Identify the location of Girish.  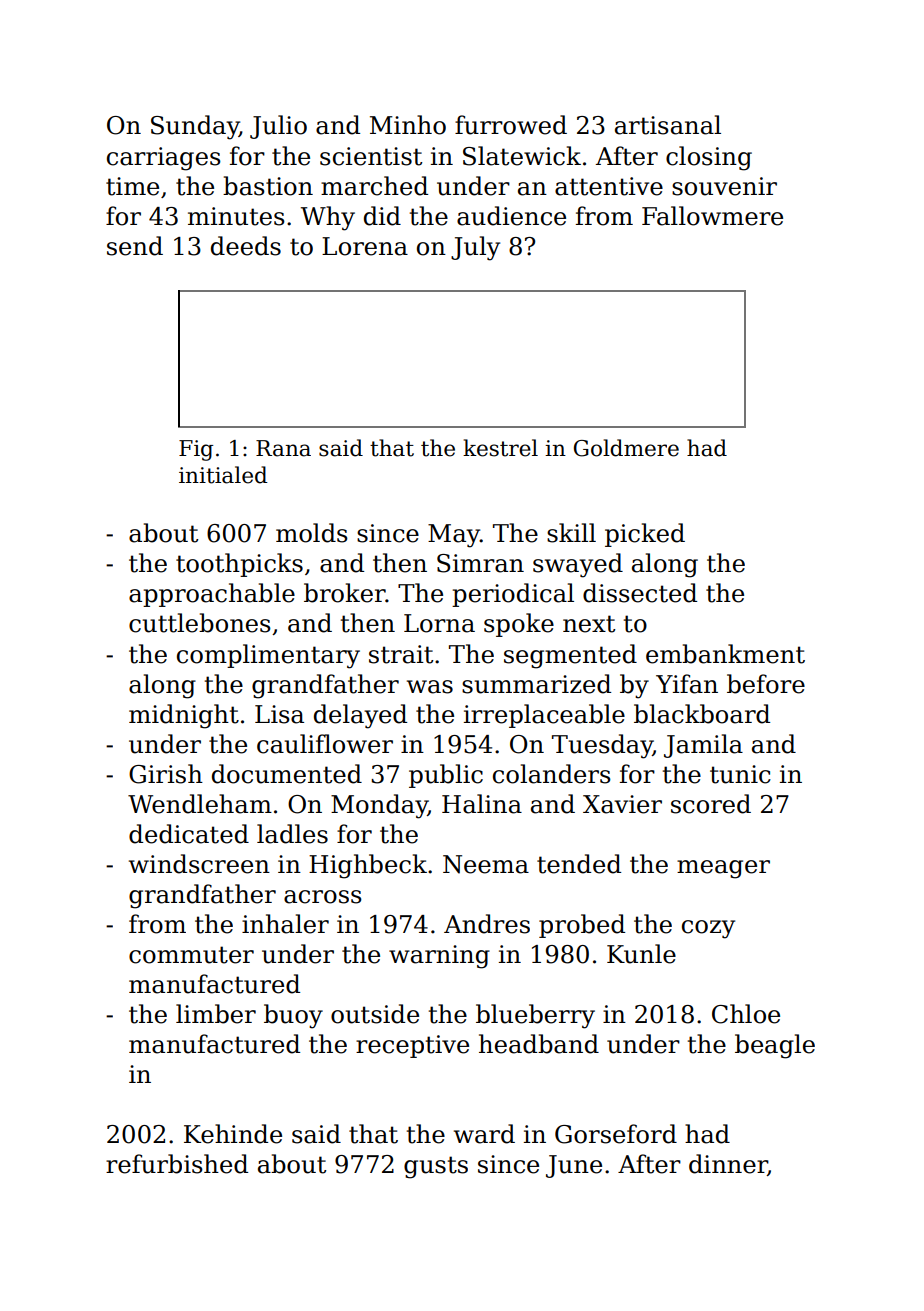
(166, 774).
